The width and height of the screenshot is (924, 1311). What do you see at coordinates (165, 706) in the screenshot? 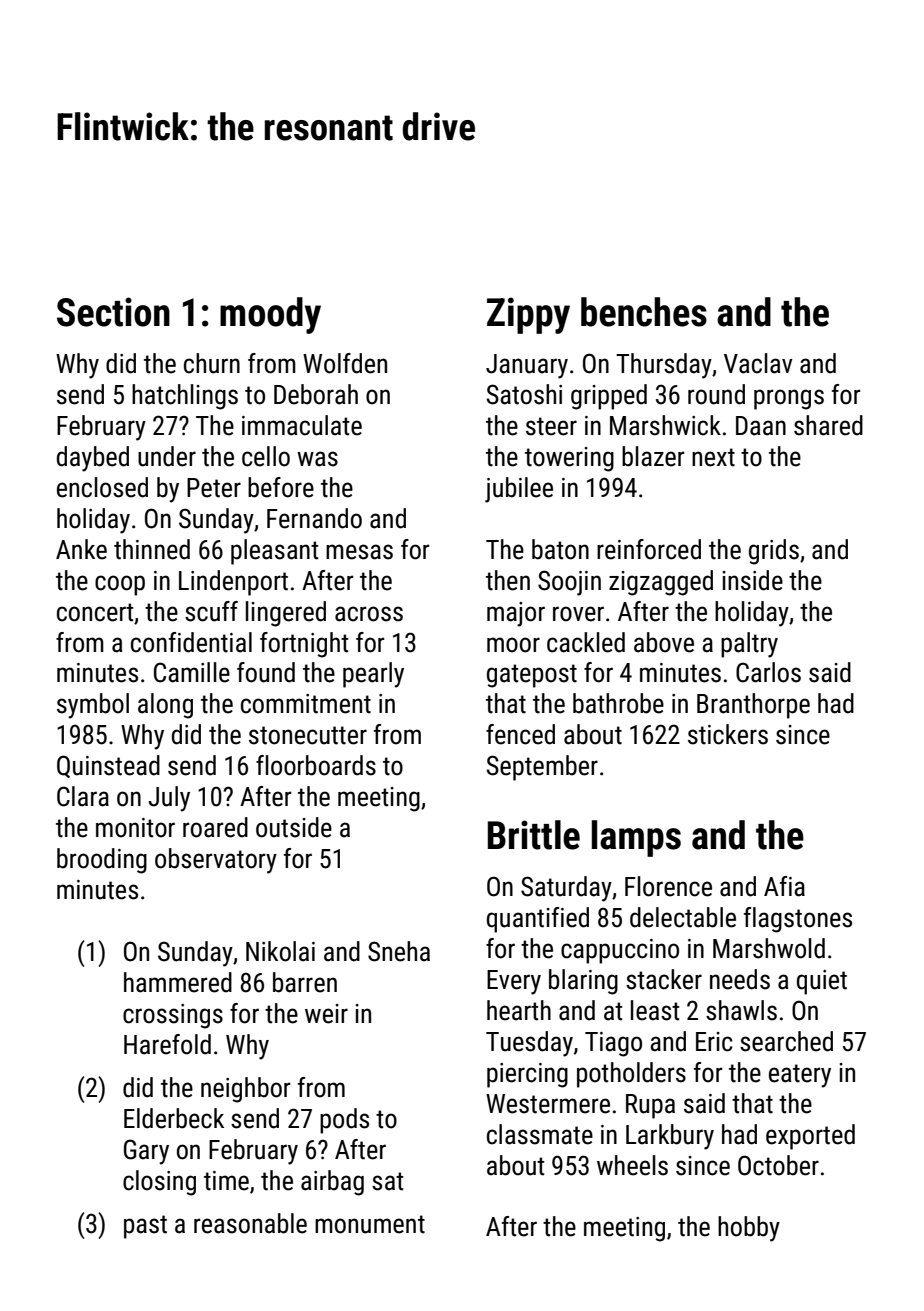
I see `along` at bounding box center [165, 706].
